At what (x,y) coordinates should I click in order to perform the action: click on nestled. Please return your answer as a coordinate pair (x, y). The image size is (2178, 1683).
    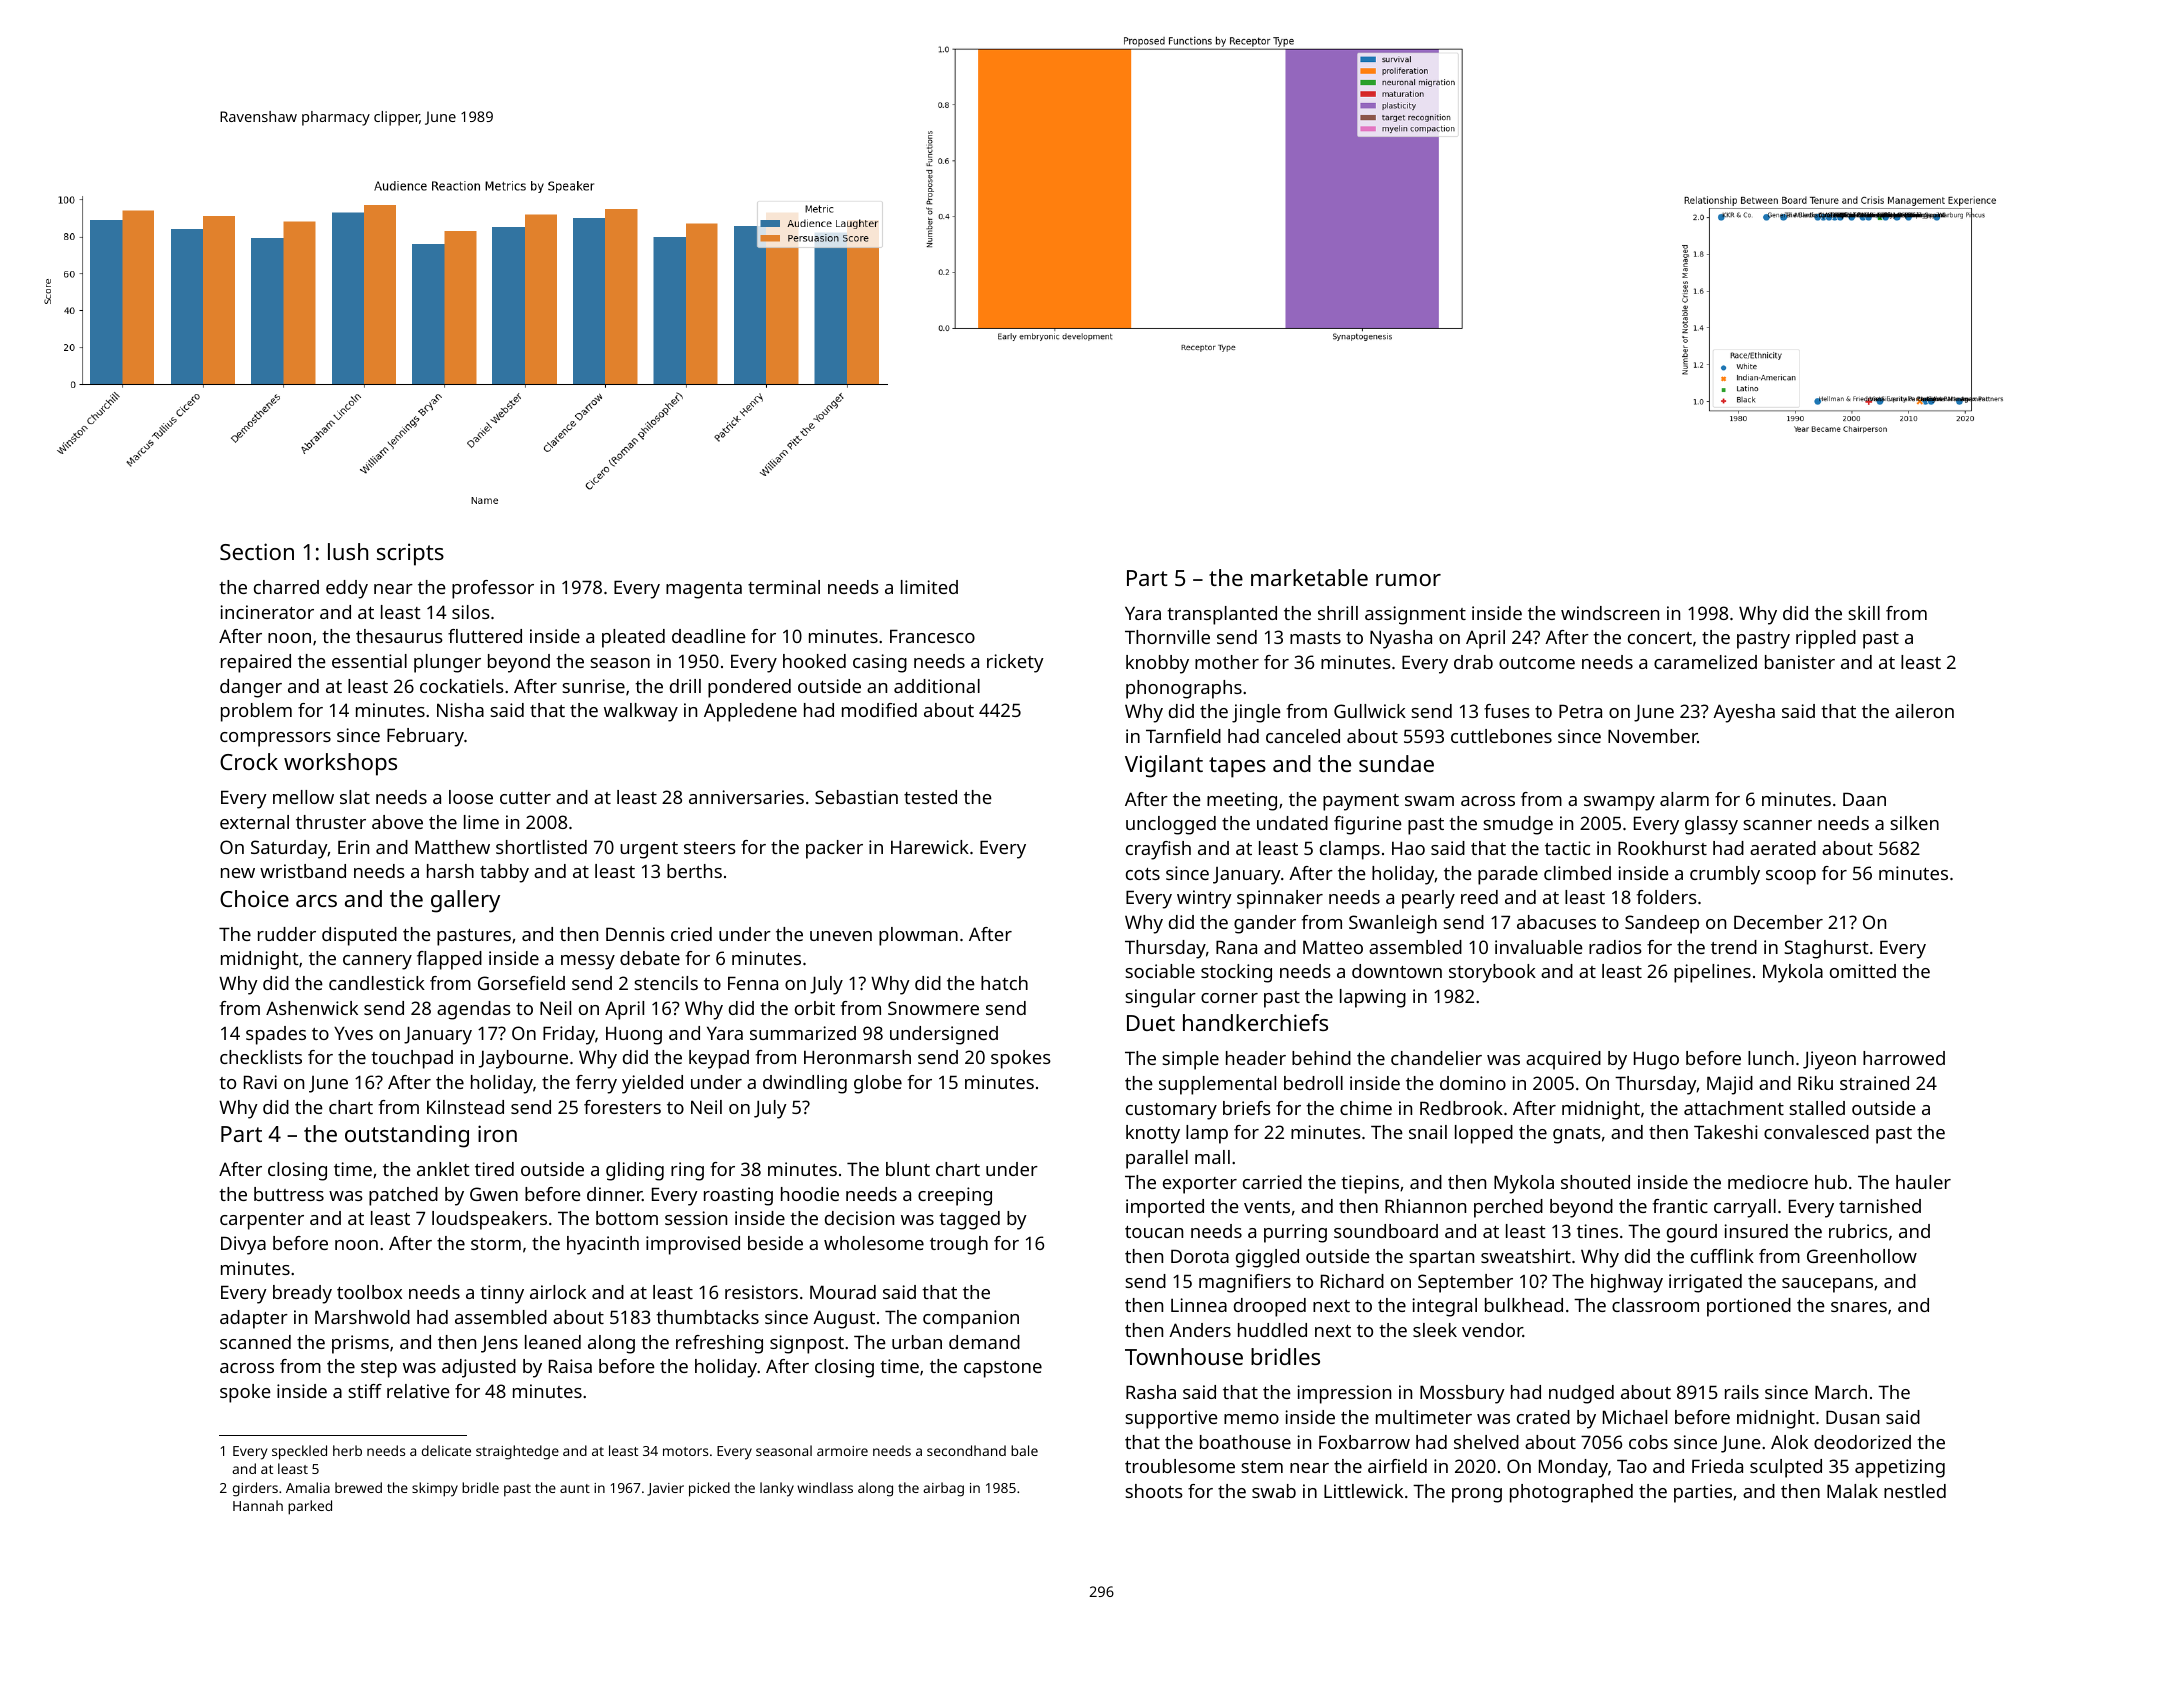
    Looking at the image, I should click on (1915, 1491).
